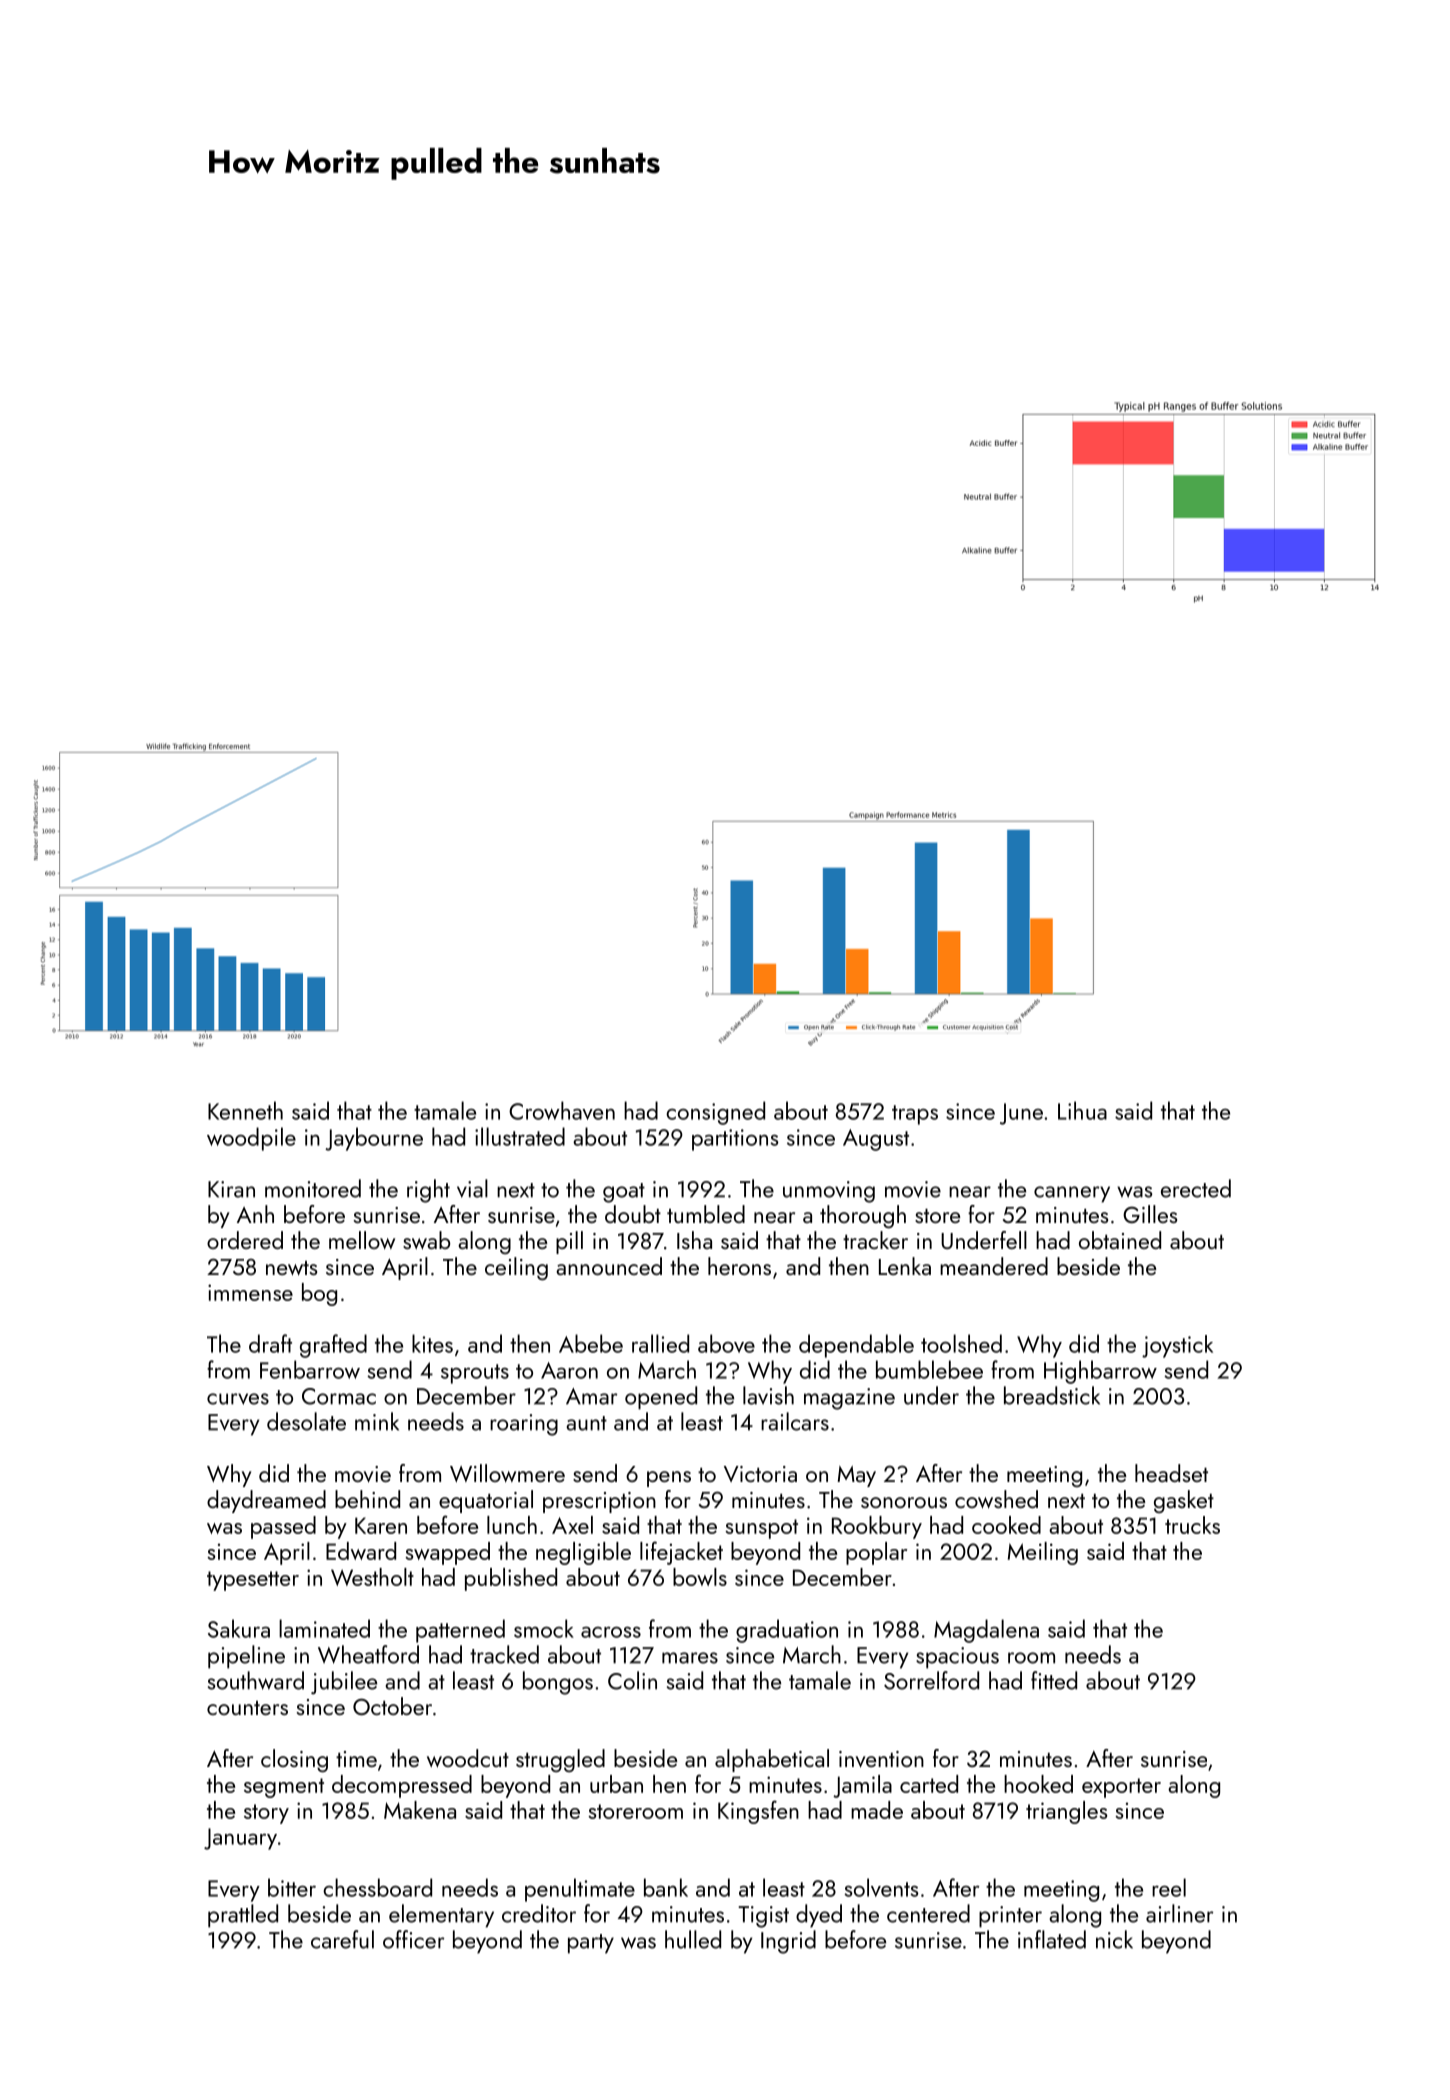 Image resolution: width=1450 pixels, height=2100 pixels. I want to click on officer, so click(414, 1939).
